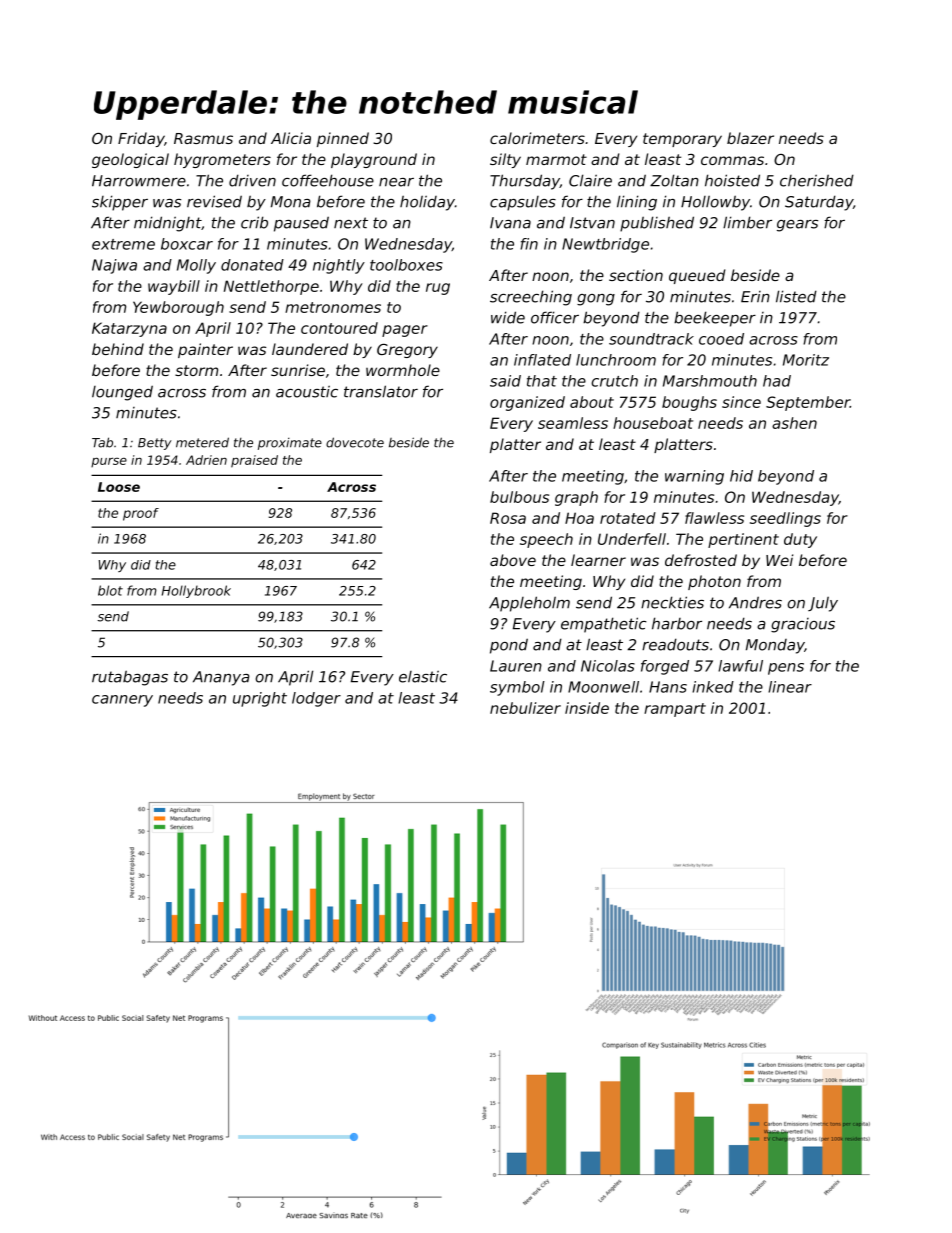  What do you see at coordinates (130, 160) in the screenshot?
I see `geological` at bounding box center [130, 160].
